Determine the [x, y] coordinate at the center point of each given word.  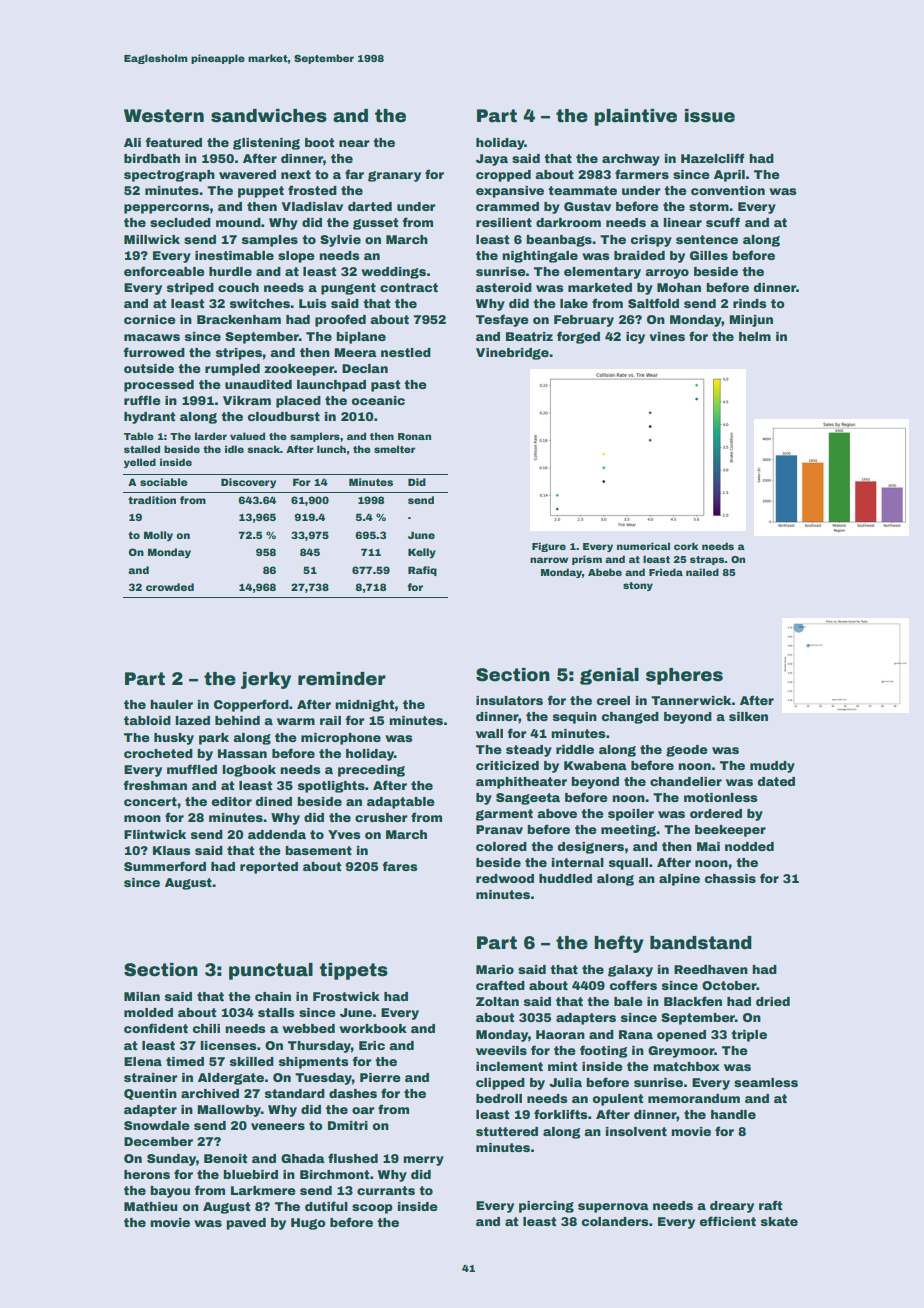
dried [773, 1001]
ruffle [142, 400]
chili [206, 1028]
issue [710, 116]
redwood [505, 878]
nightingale [540, 257]
